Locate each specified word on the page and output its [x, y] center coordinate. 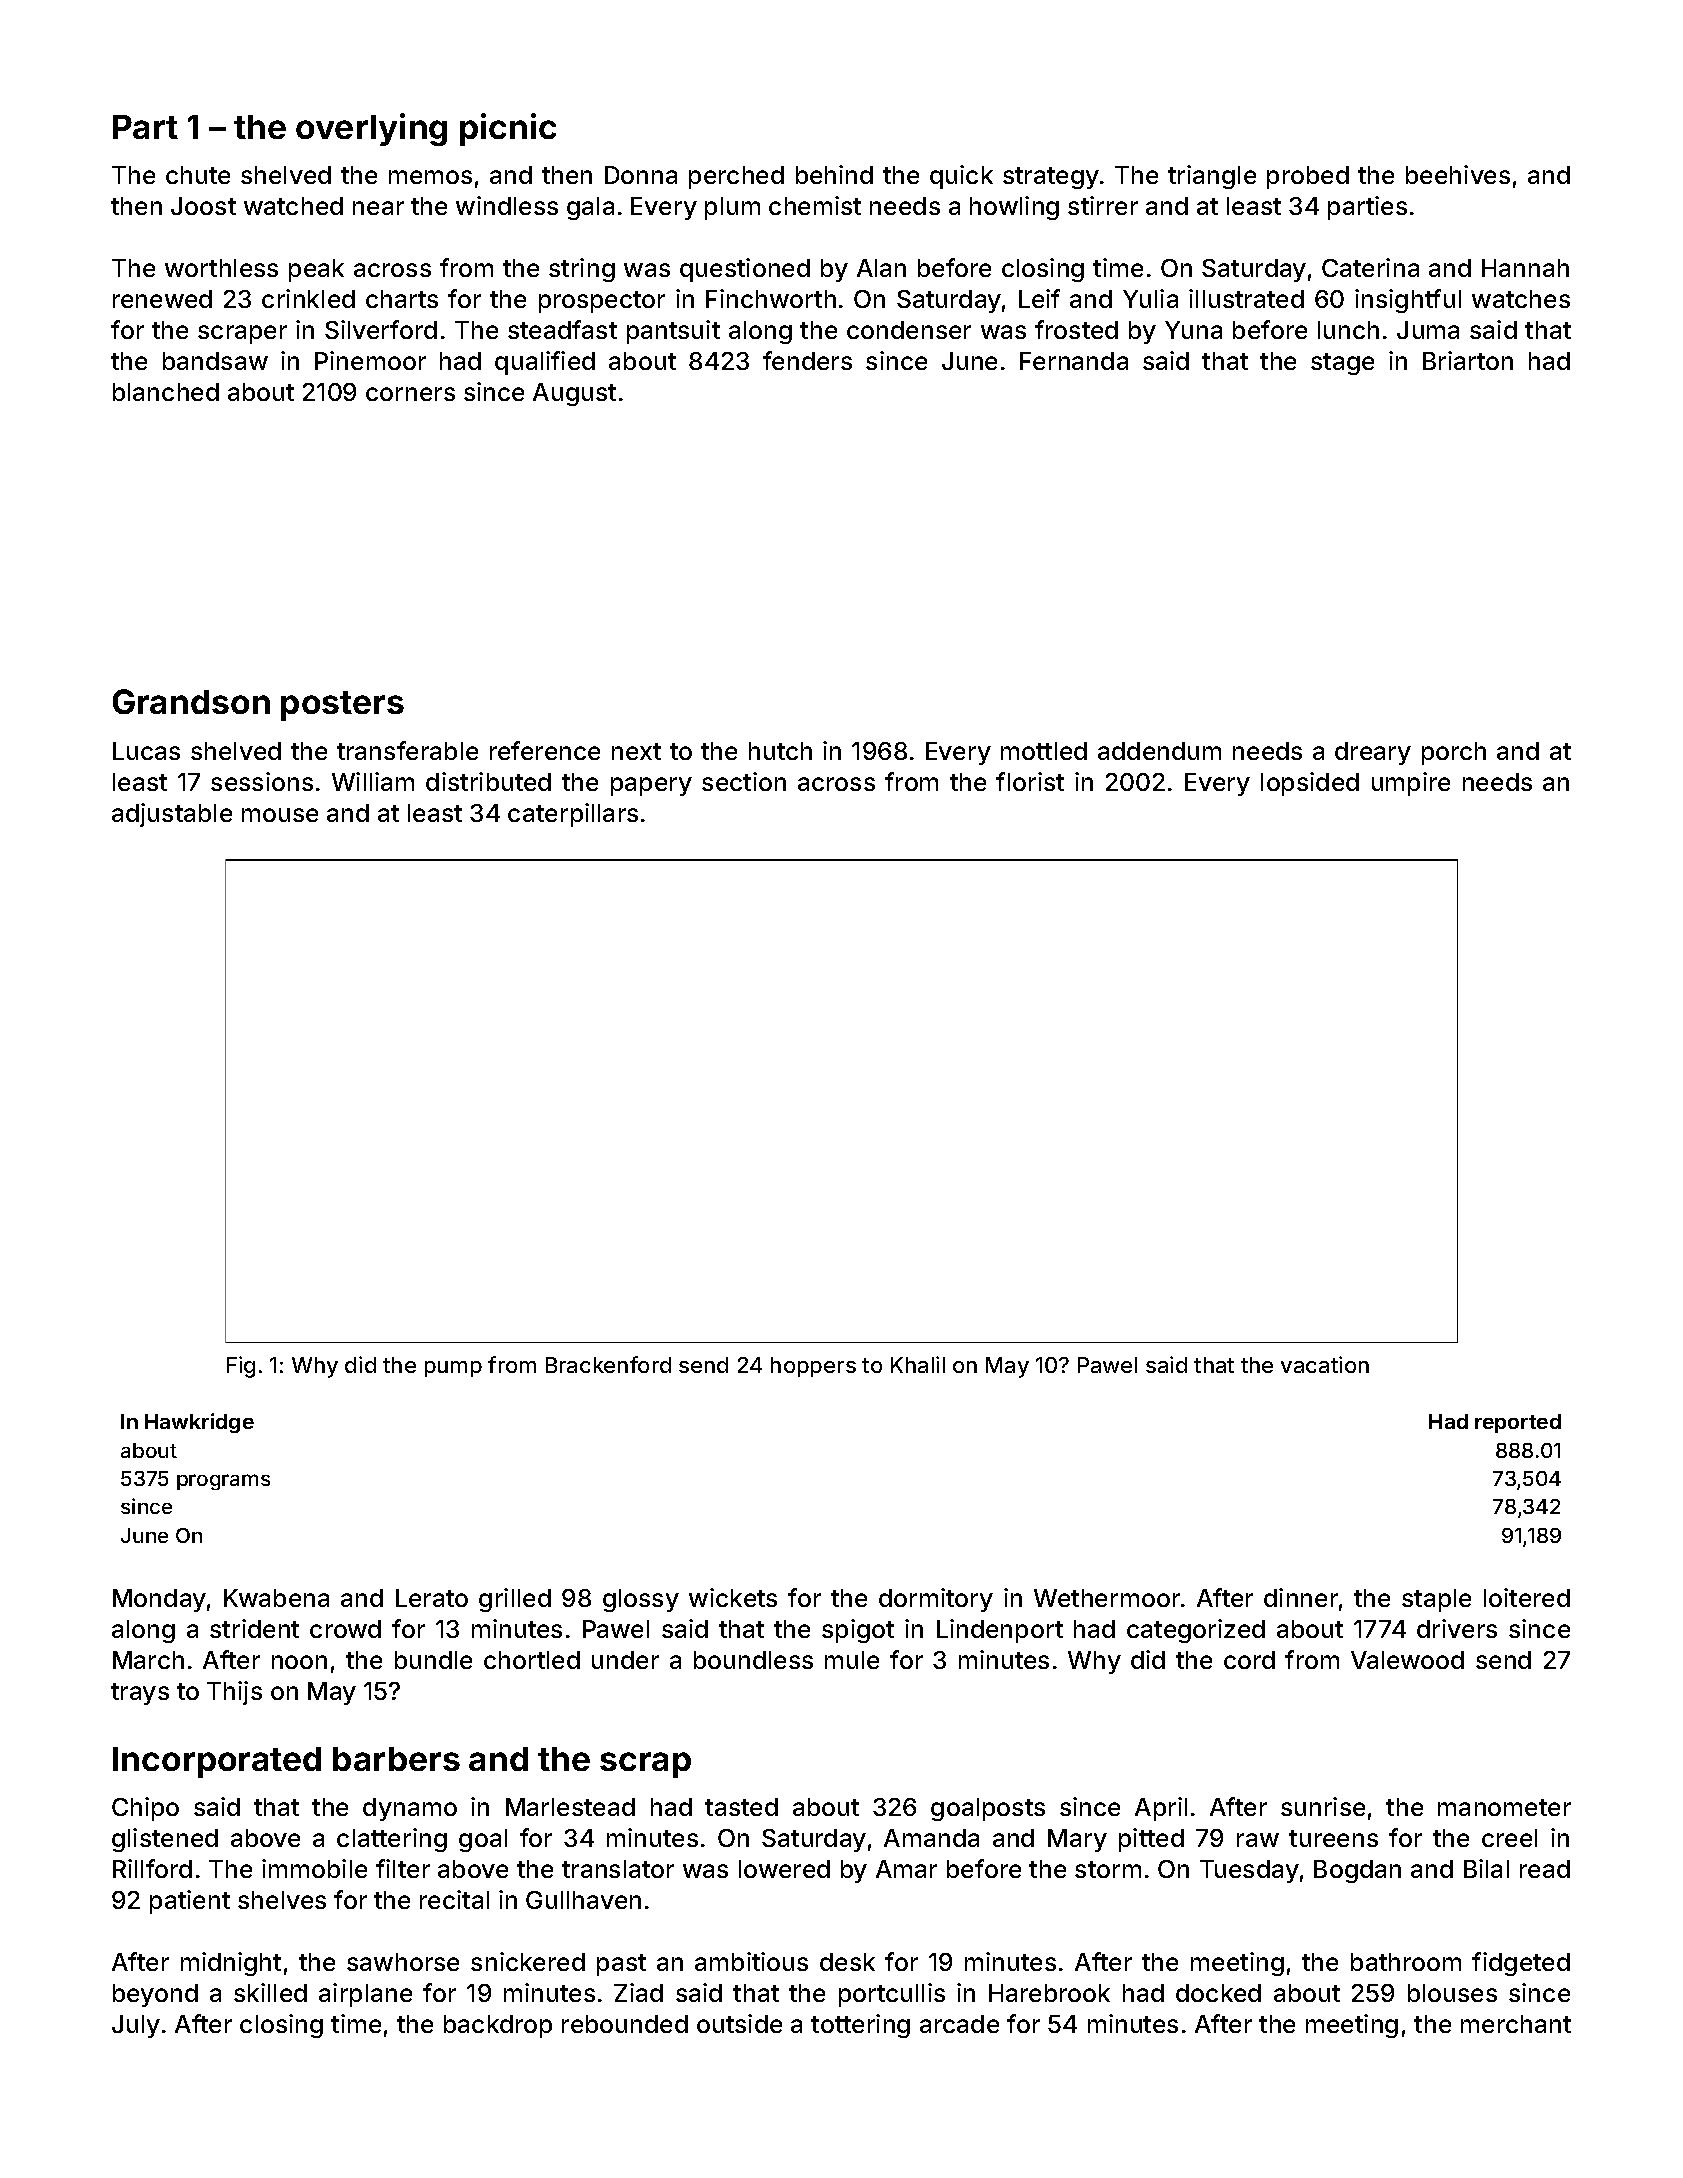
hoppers [813, 1367]
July [136, 2026]
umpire [1411, 784]
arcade [959, 2024]
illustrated [1246, 298]
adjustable [172, 815]
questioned [745, 270]
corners [410, 394]
